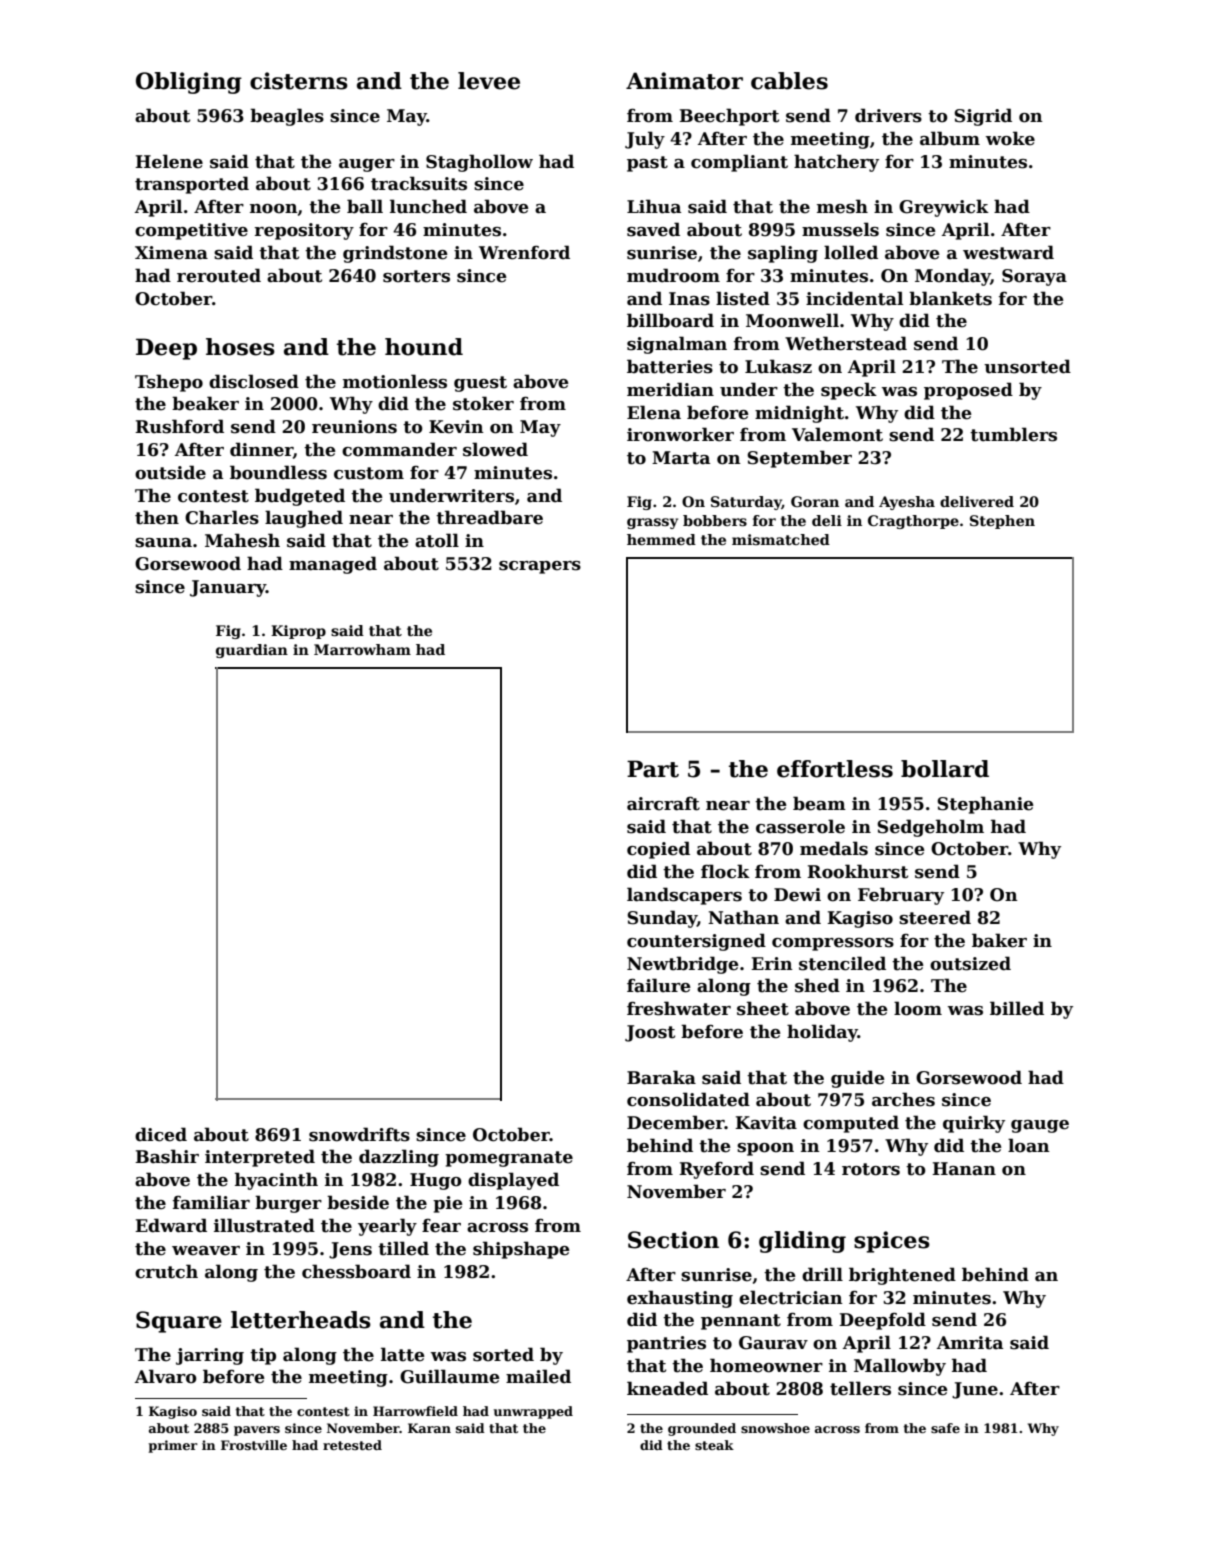 This page has width=1209, height=1565. I want to click on sorters, so click(416, 276).
